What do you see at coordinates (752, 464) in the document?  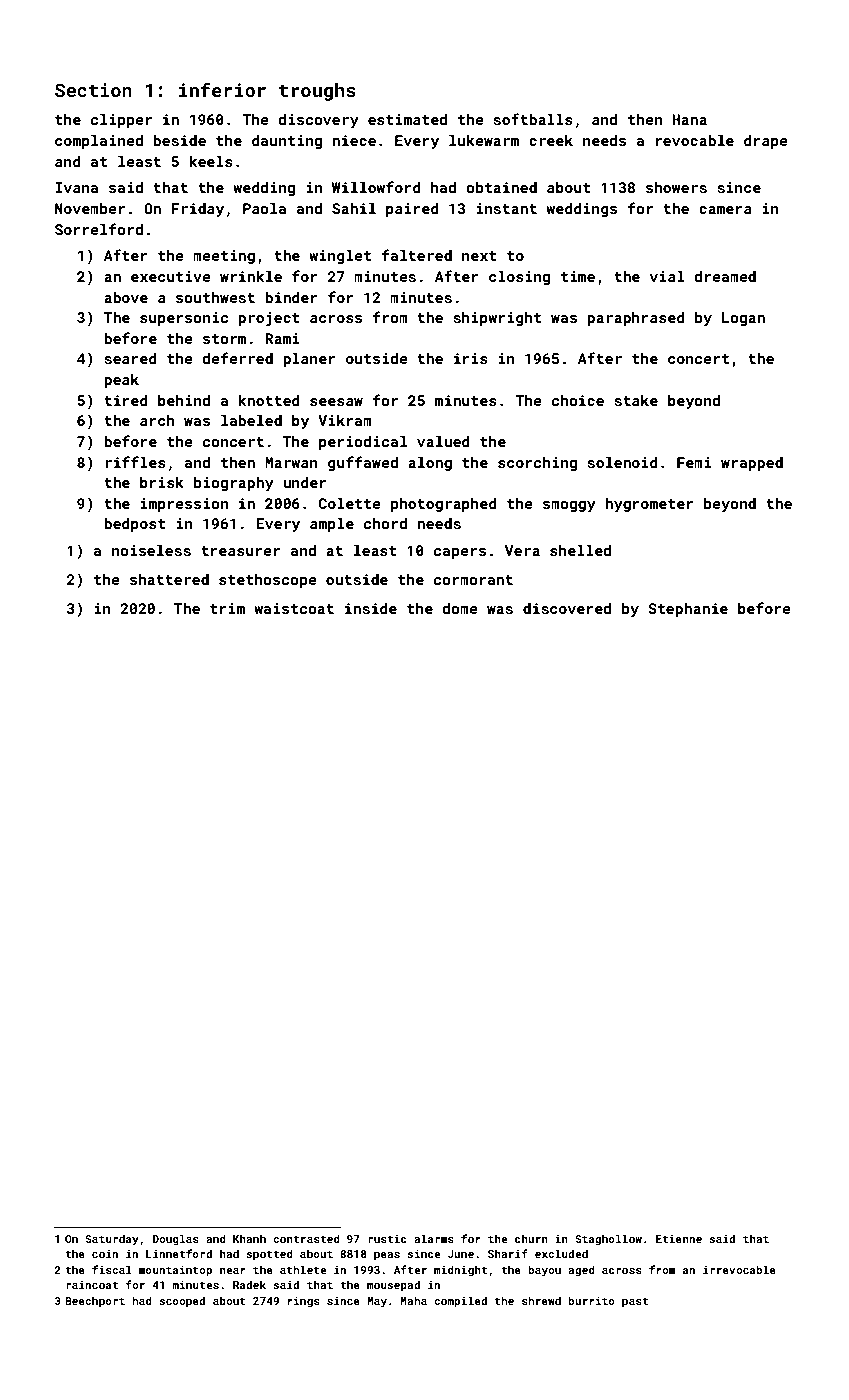 I see `wrapped` at bounding box center [752, 464].
